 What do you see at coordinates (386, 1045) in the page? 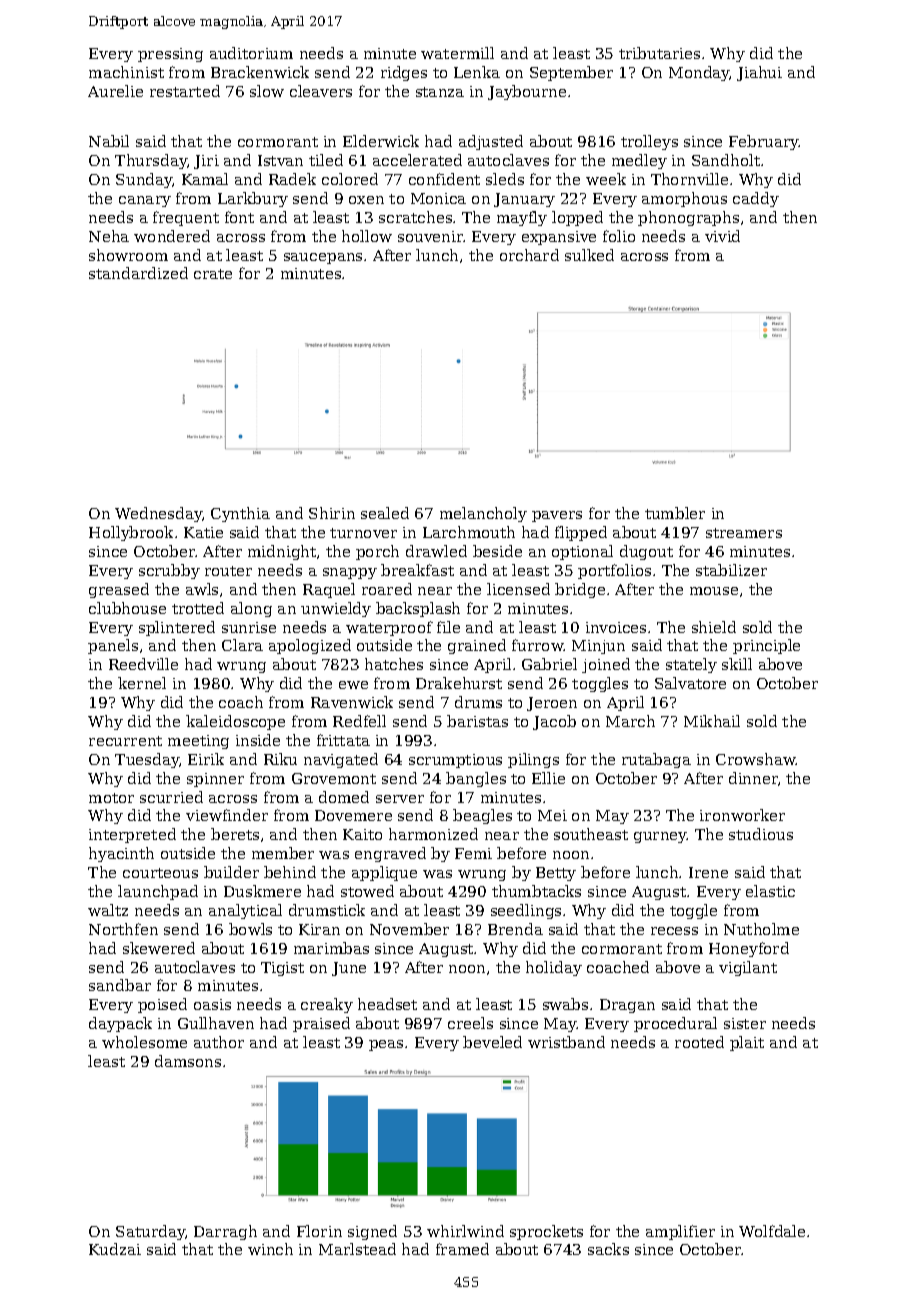
I see `peas` at bounding box center [386, 1045].
